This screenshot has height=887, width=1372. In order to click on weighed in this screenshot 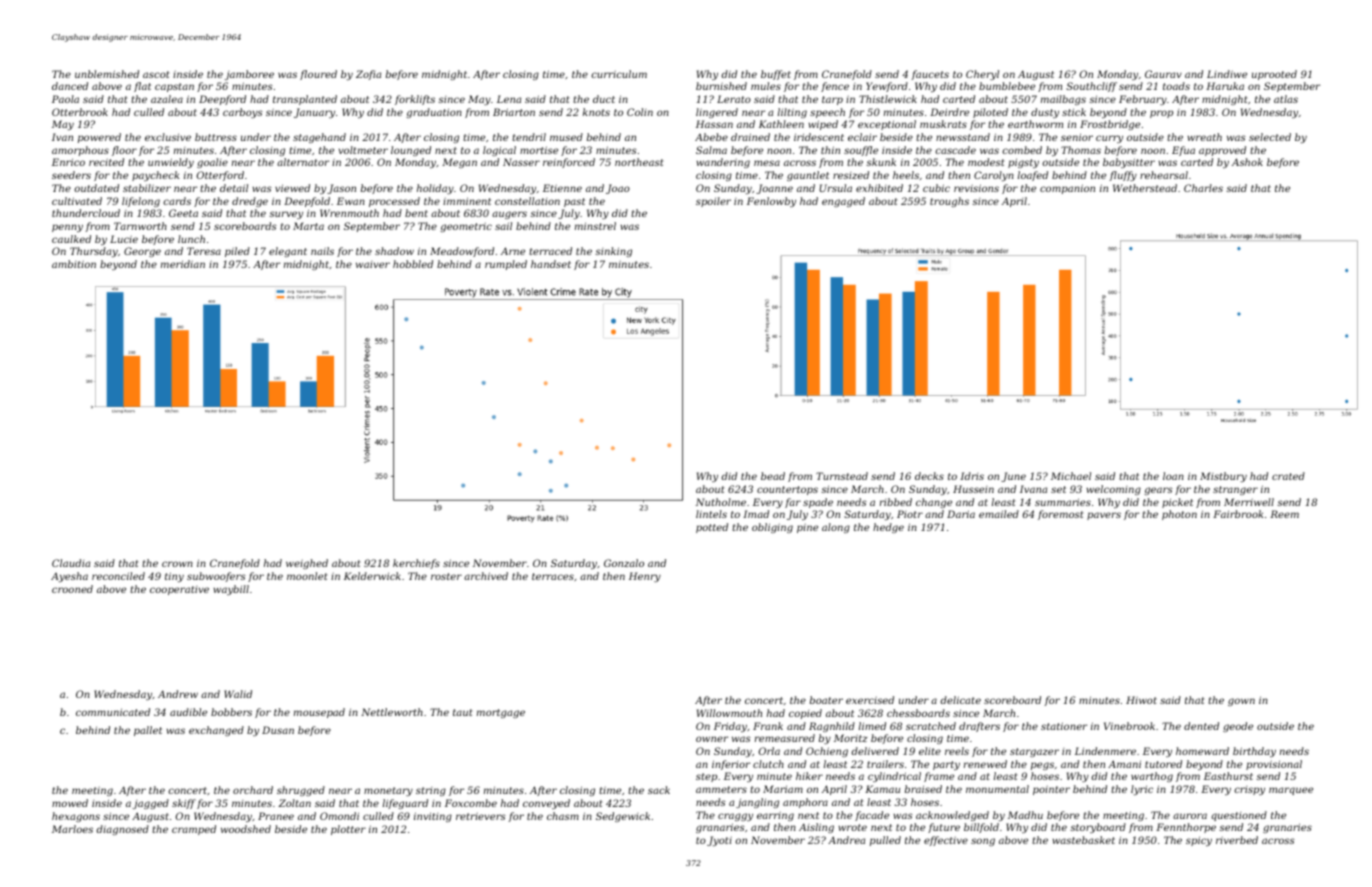, I will do `click(307, 564)`.
